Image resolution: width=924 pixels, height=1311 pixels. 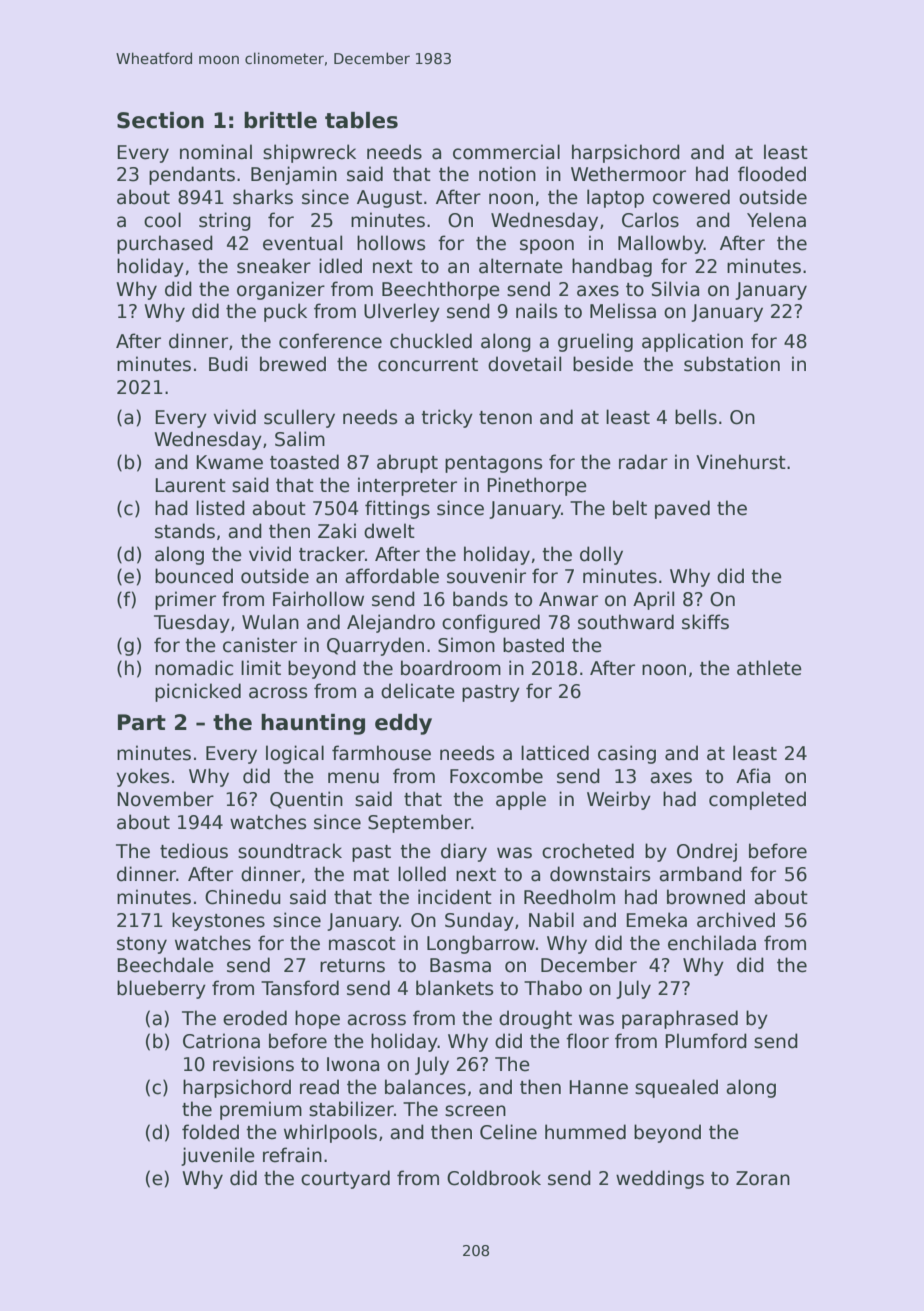 What do you see at coordinates (772, 174) in the screenshot?
I see `flooded` at bounding box center [772, 174].
